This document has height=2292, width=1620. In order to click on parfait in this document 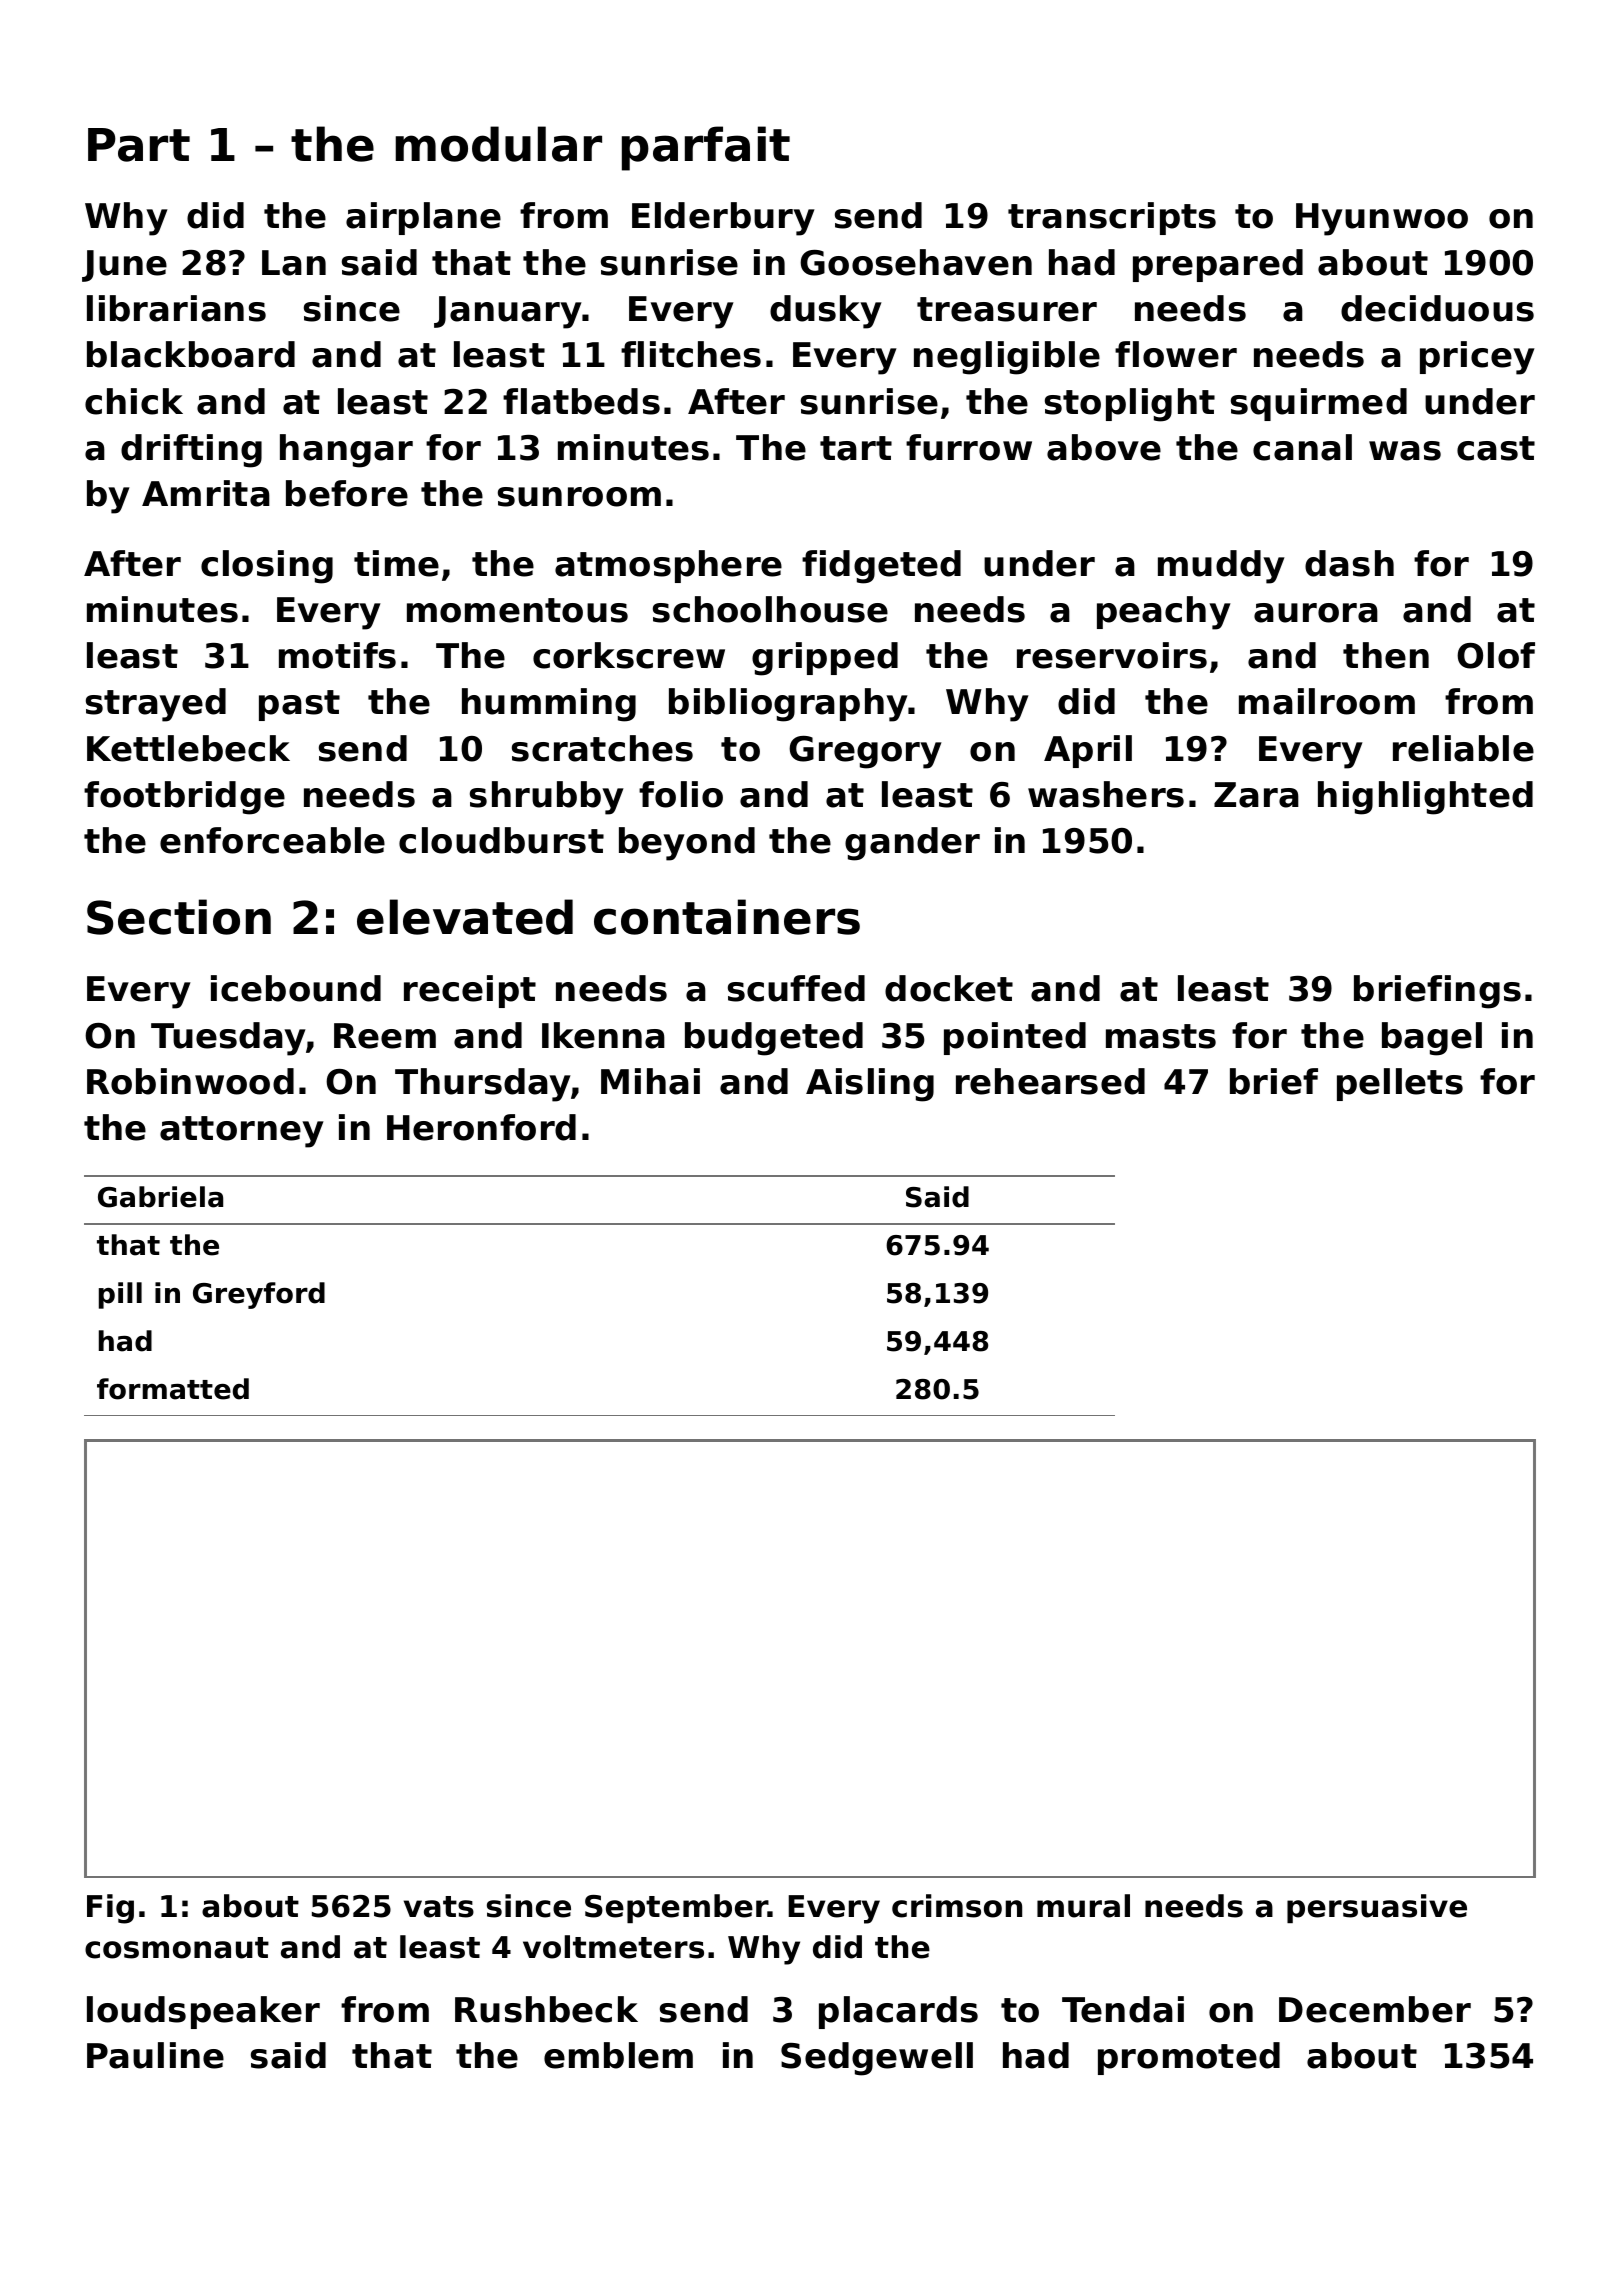, I will do `click(706, 148)`.
